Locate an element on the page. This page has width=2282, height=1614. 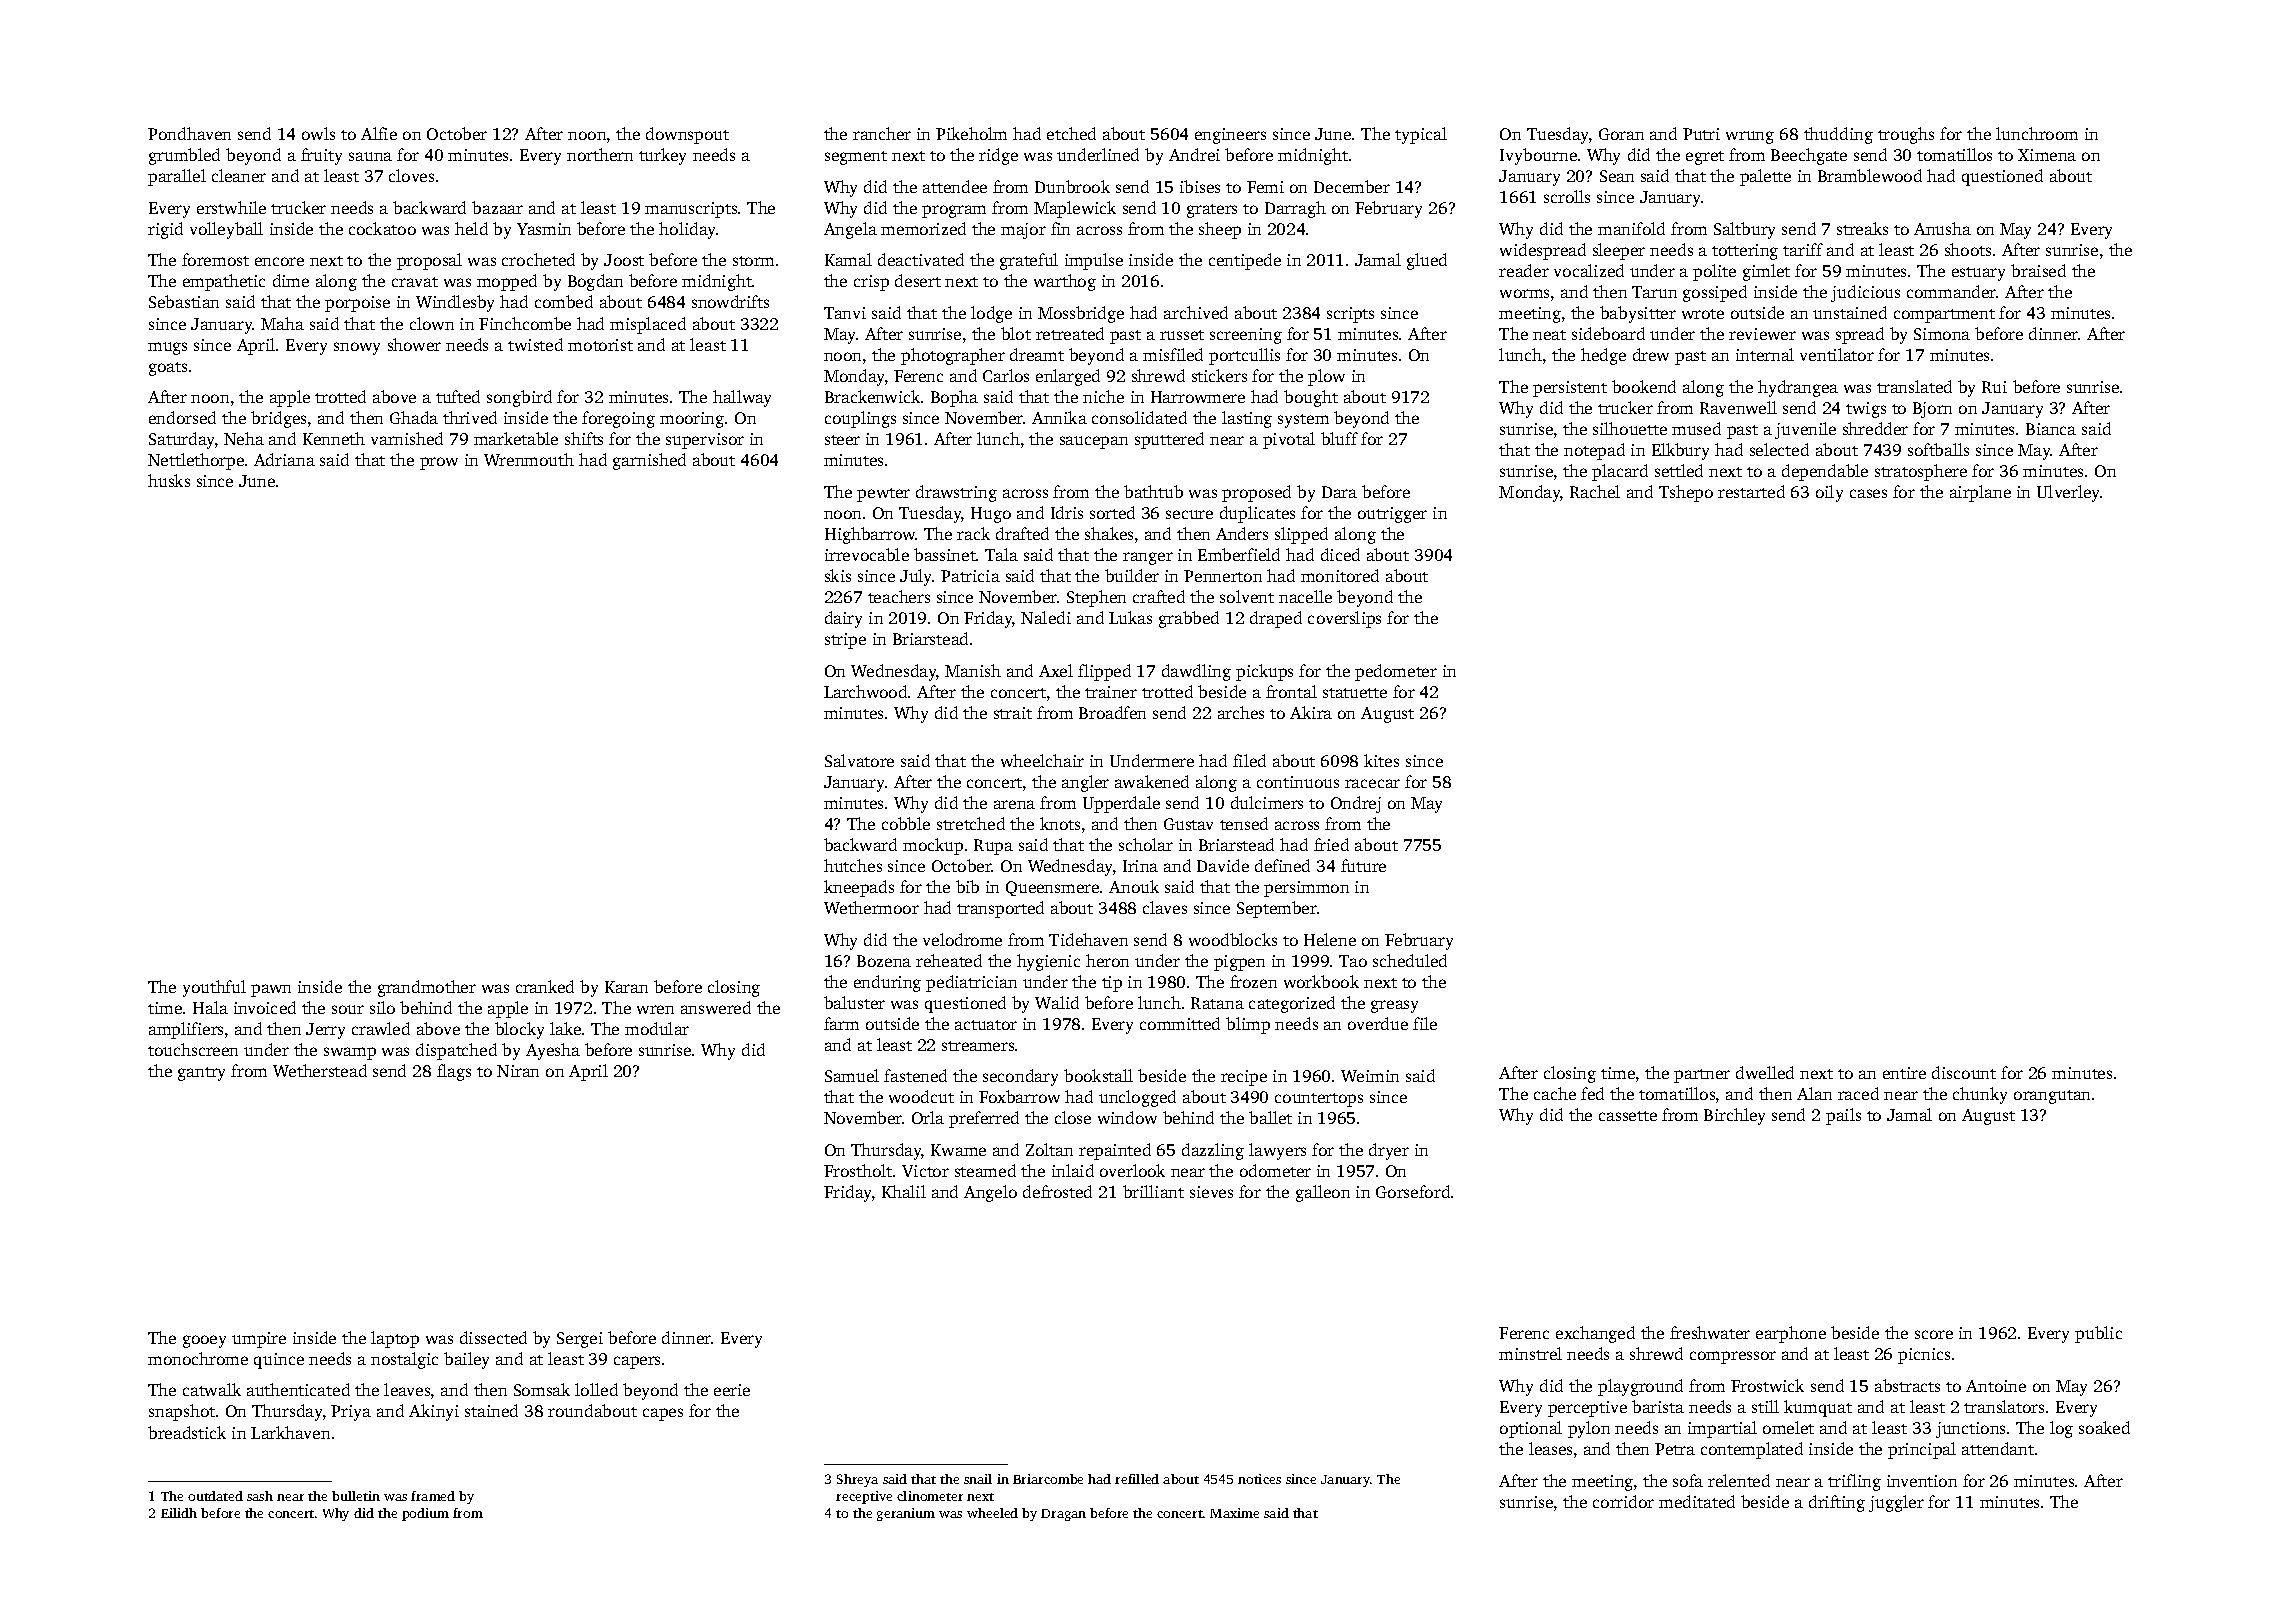
nacelle is located at coordinates (1305, 596).
